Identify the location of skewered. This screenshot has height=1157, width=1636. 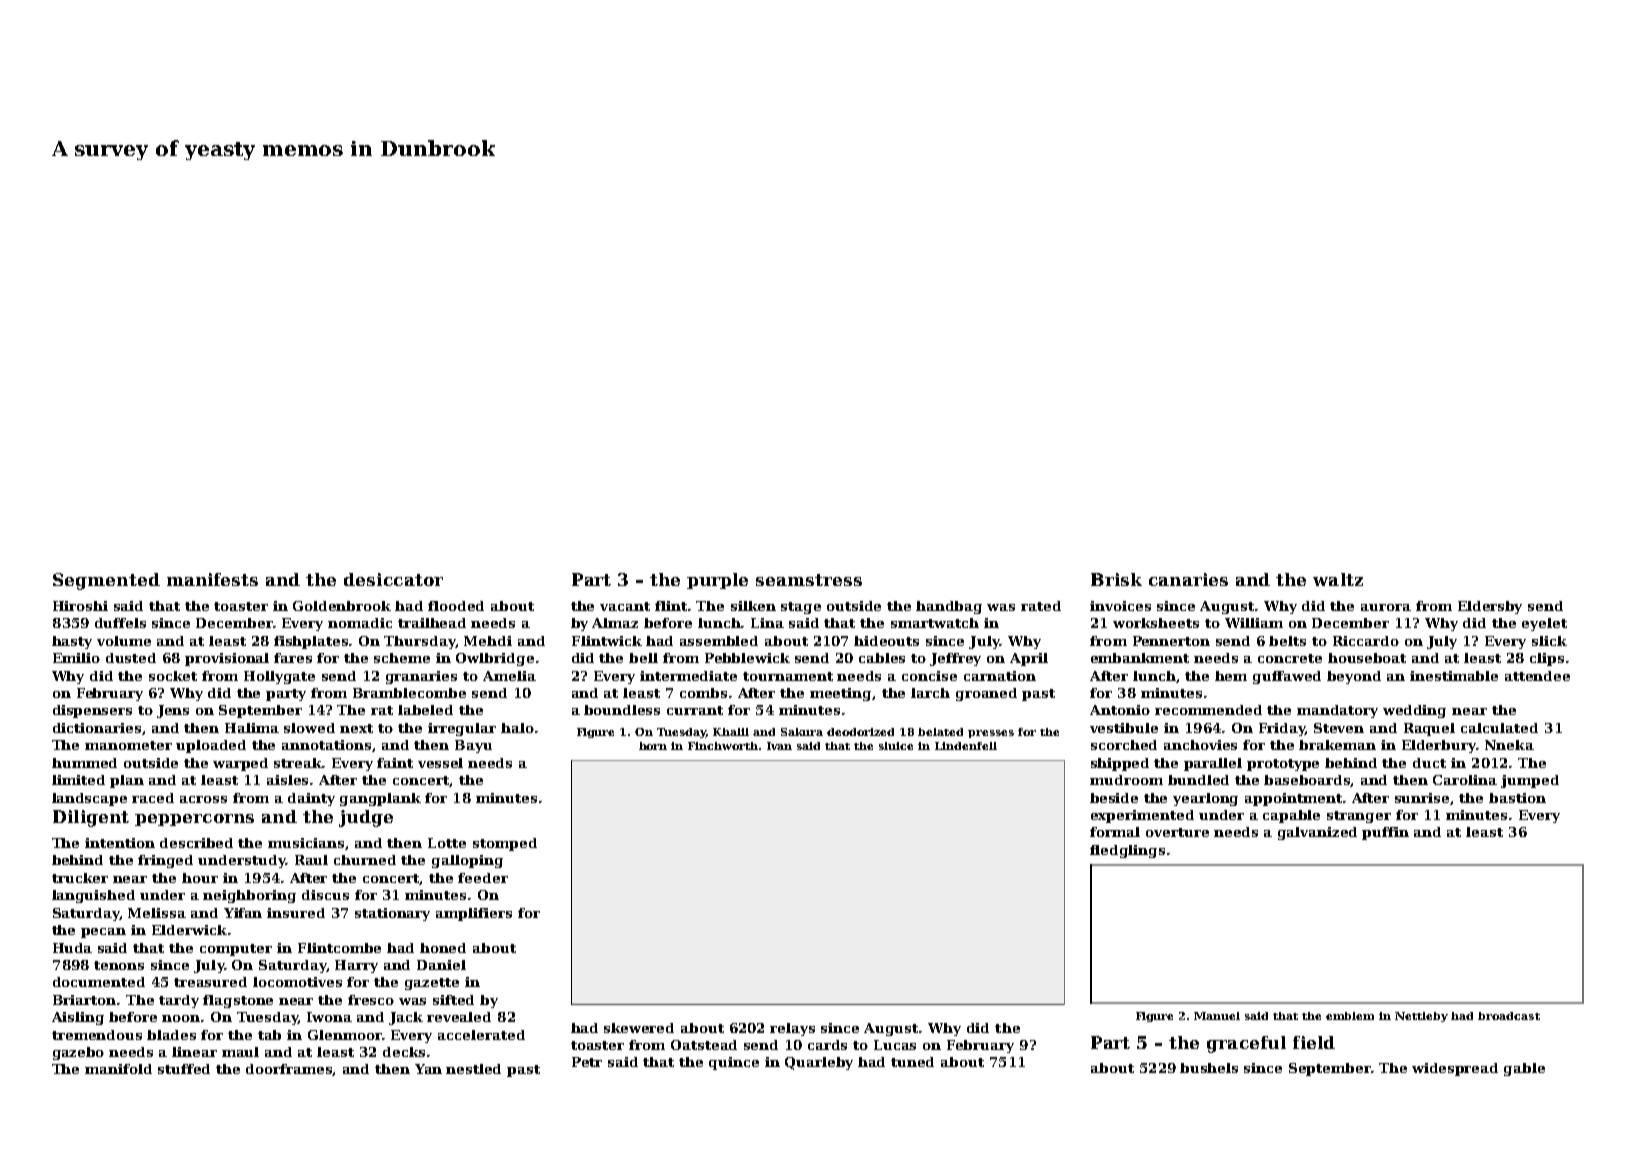
(639, 1028).
